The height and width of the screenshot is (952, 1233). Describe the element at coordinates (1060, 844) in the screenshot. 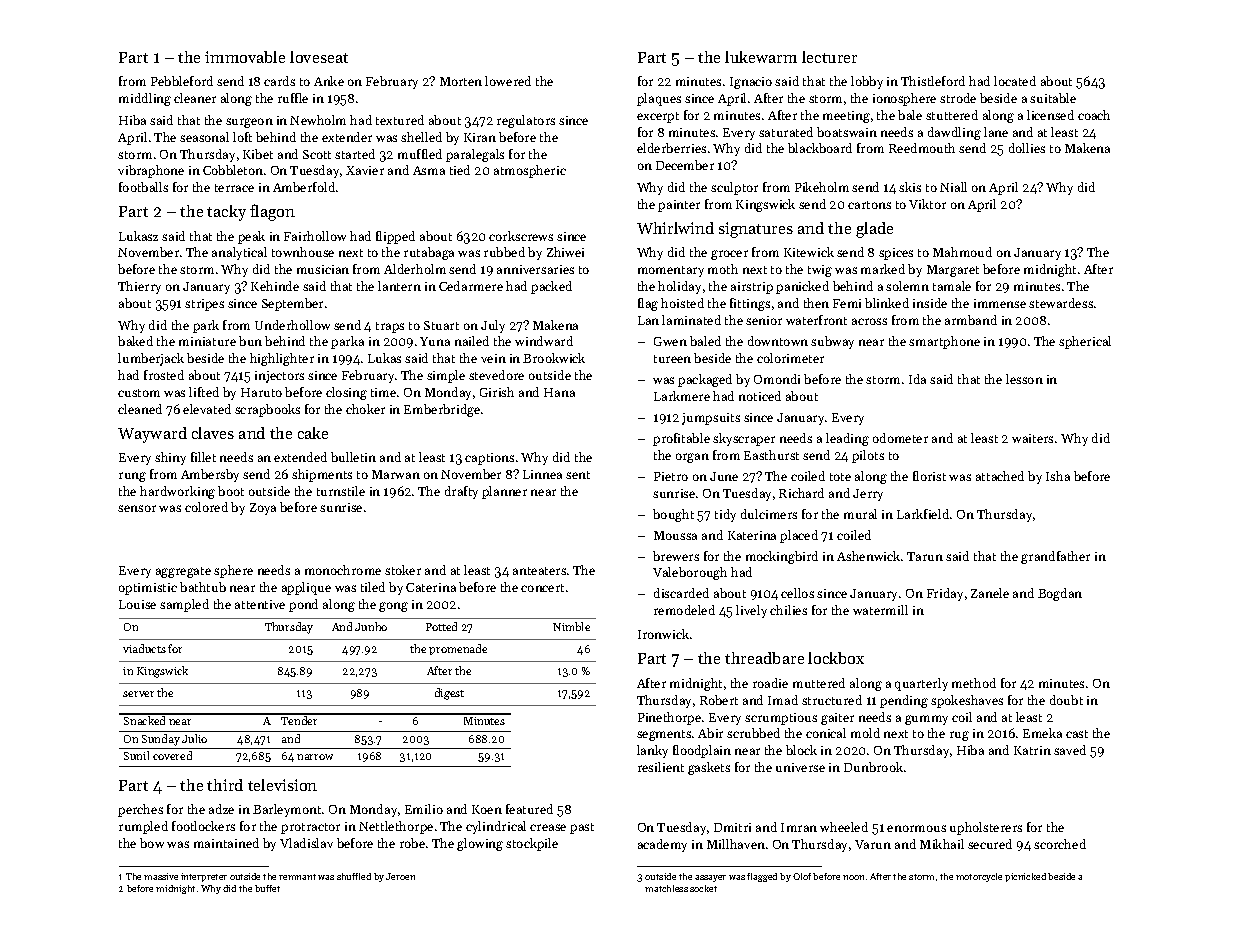

I see `scorched` at that location.
